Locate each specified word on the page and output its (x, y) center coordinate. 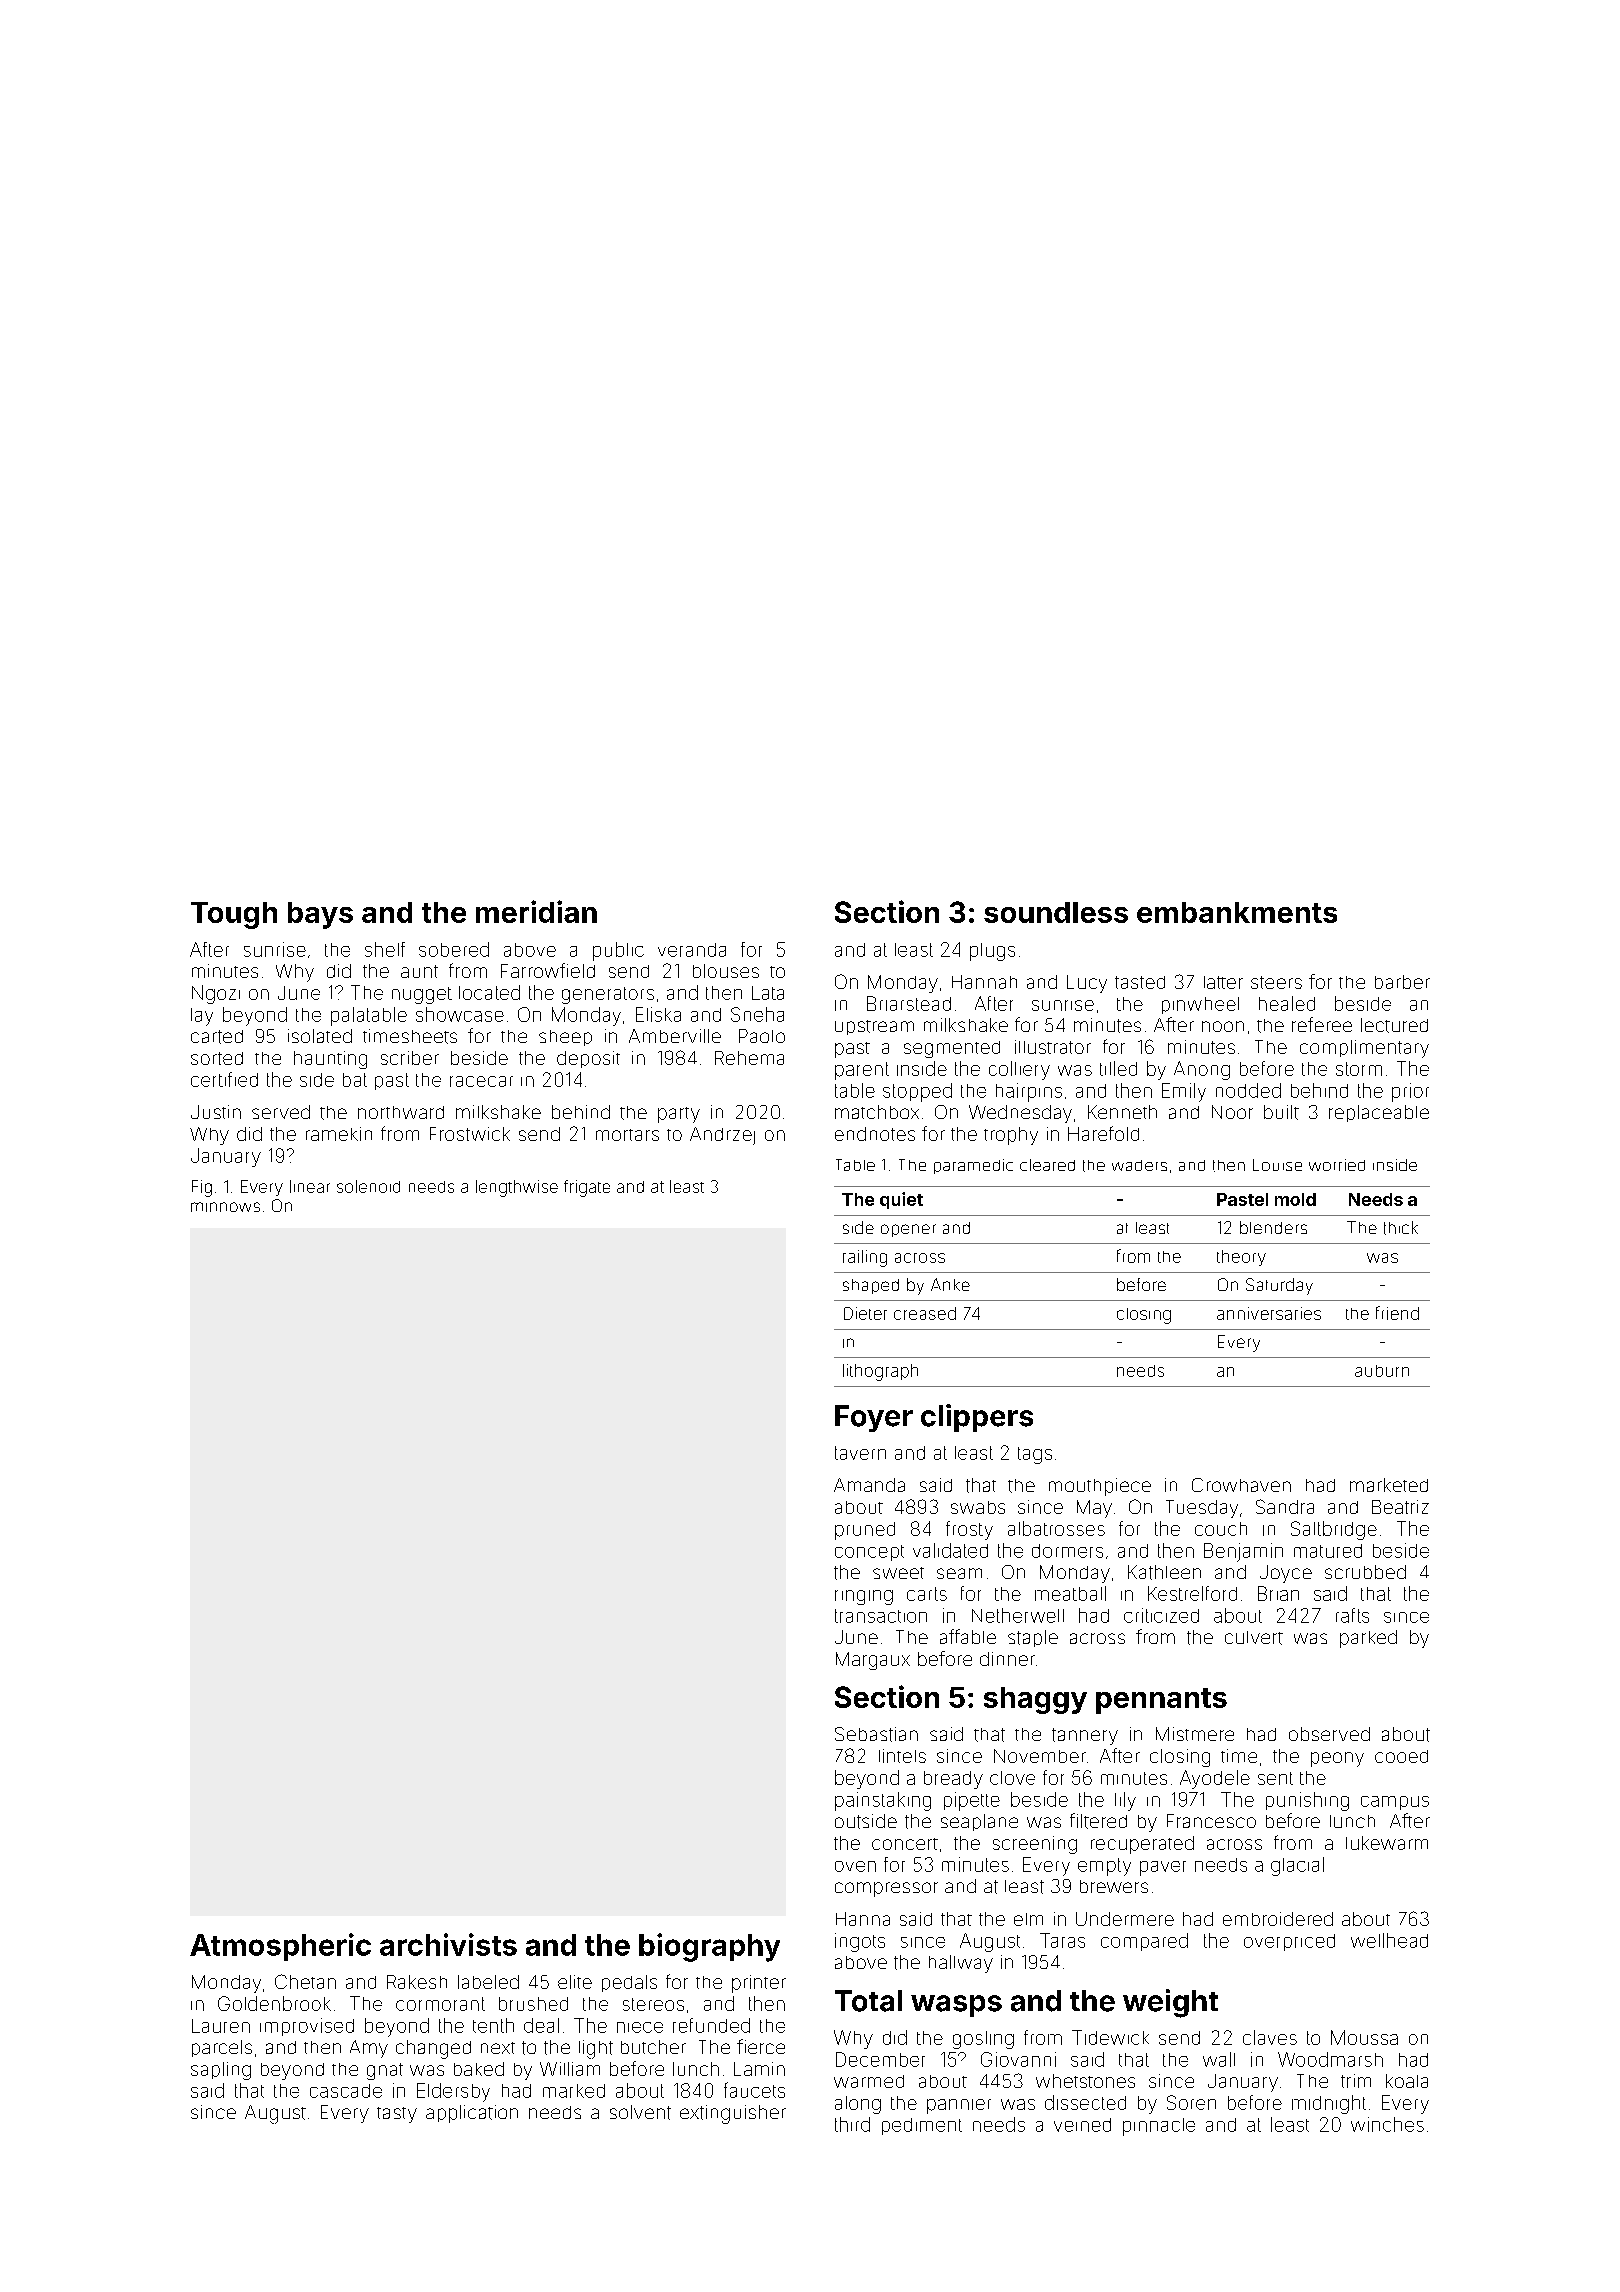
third (852, 2124)
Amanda (869, 1485)
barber (1402, 982)
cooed (1401, 1756)
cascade (346, 2091)
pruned (865, 1531)
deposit (588, 1059)
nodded (1248, 1090)
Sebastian (876, 1734)
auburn (1382, 1371)
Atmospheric (280, 1947)
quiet (901, 1200)
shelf (385, 949)
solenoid (368, 1186)
